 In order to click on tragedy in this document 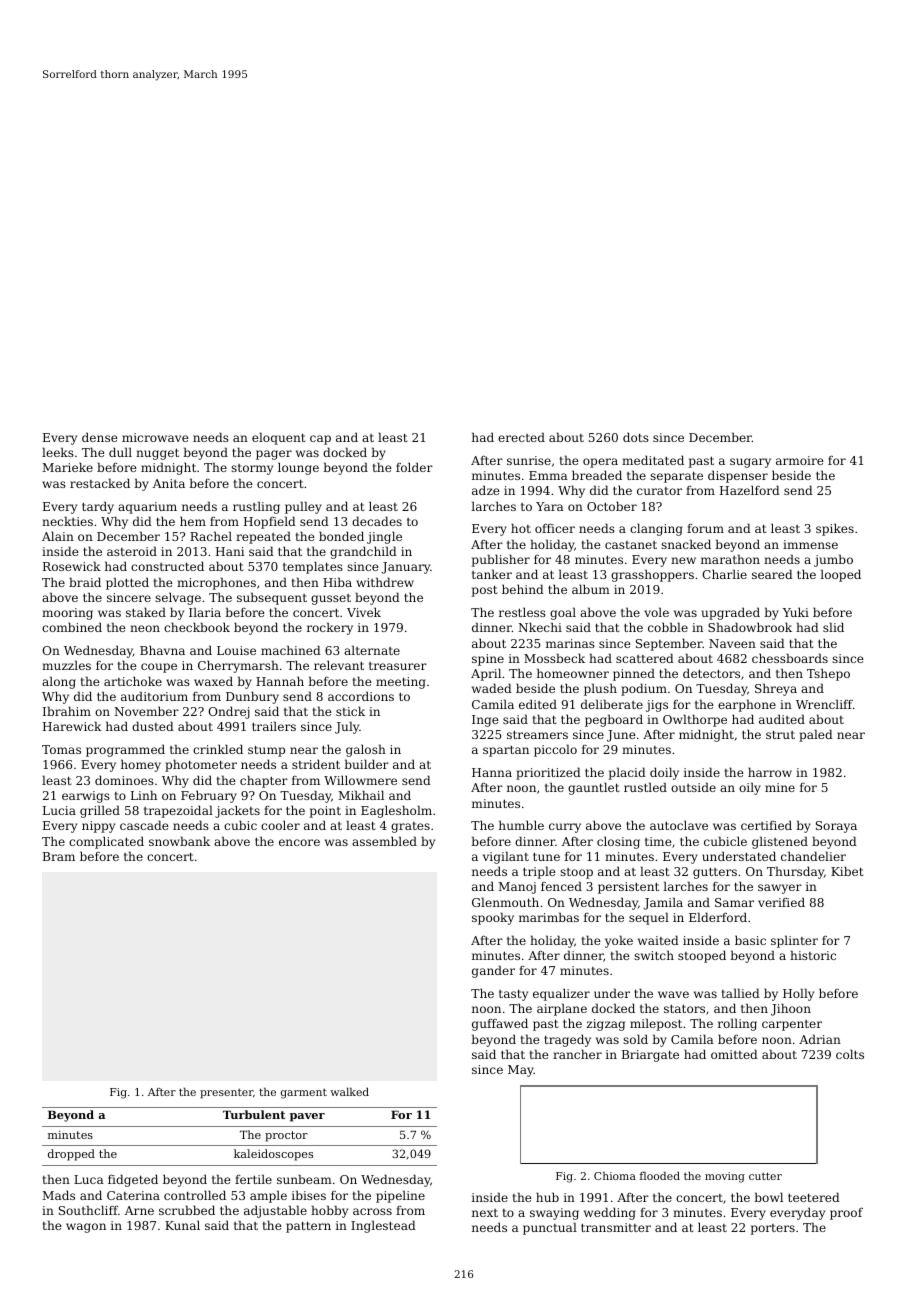, I will do `click(567, 1040)`.
